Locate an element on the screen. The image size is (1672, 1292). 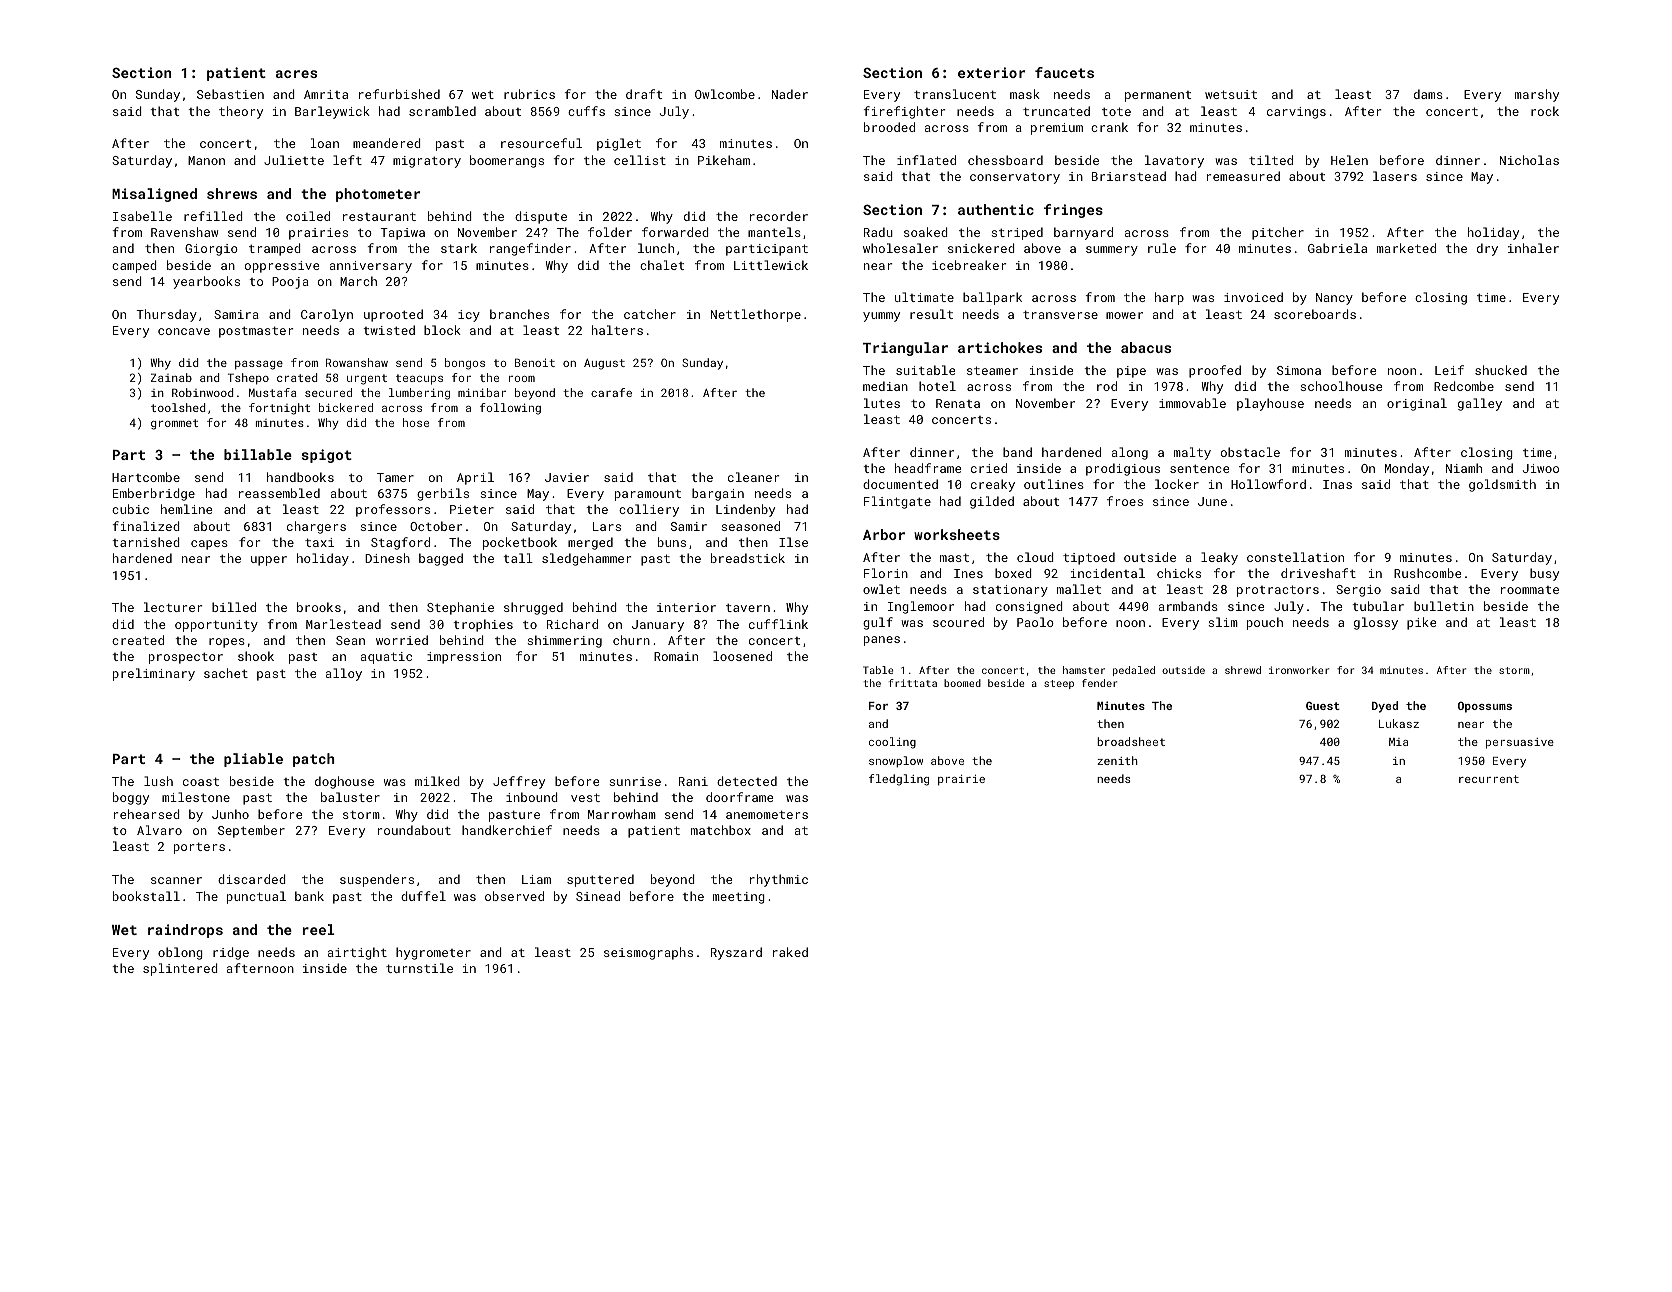
splintered is located at coordinates (180, 969).
